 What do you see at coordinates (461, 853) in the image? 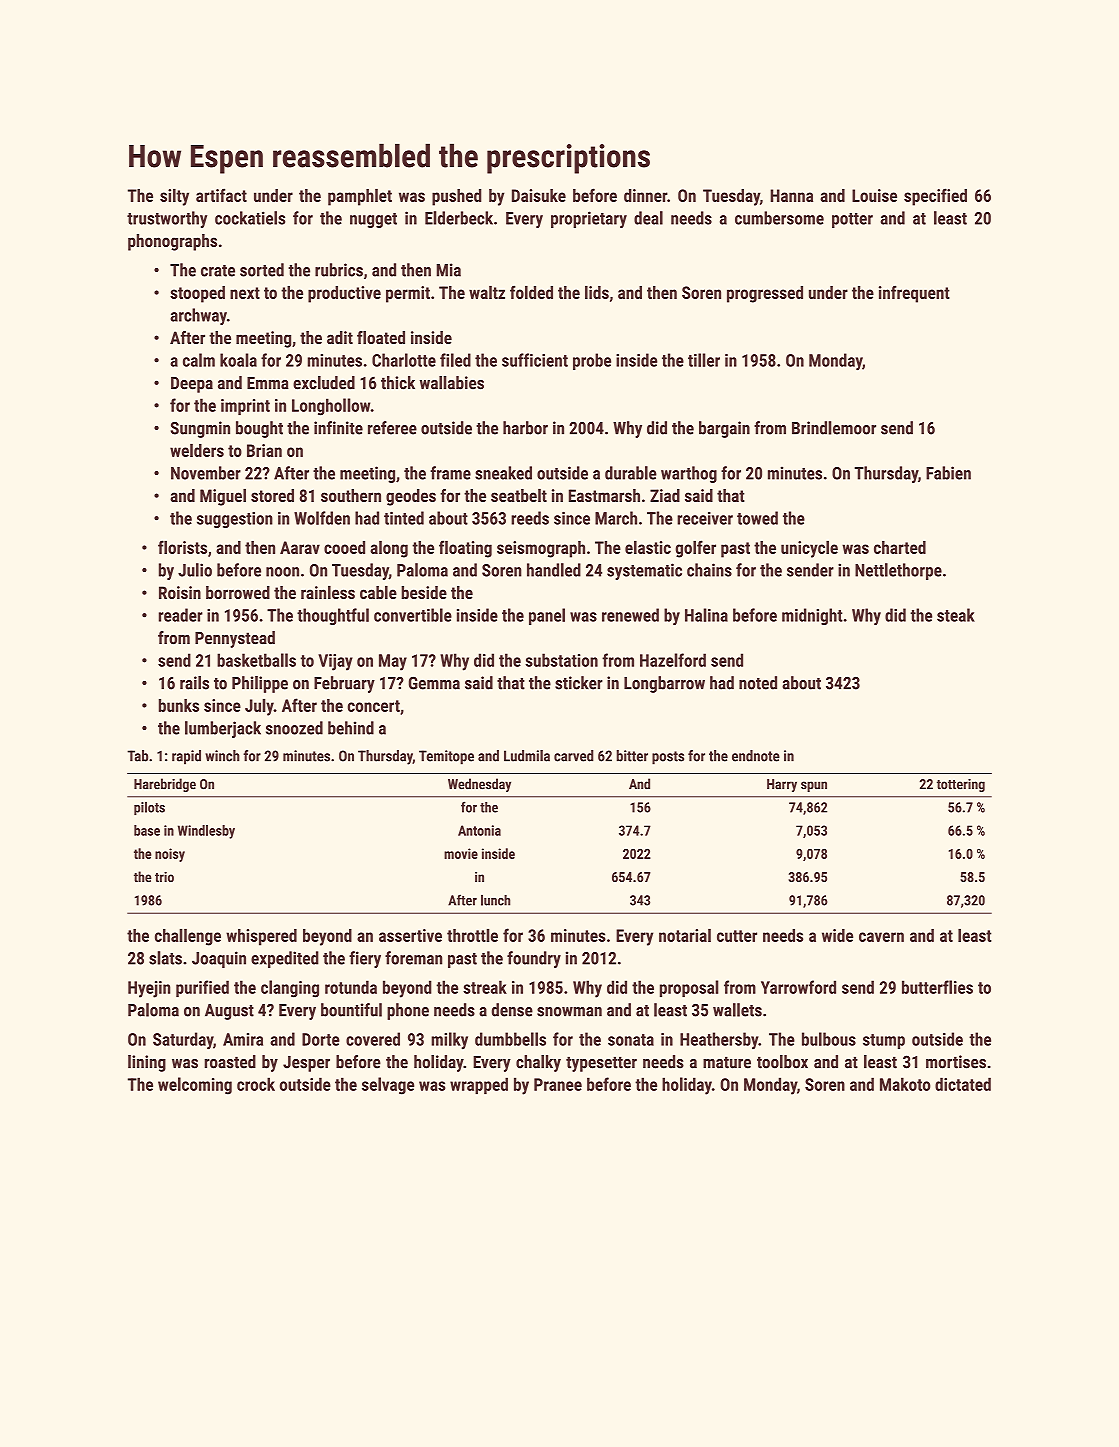
I see `movie` at bounding box center [461, 853].
